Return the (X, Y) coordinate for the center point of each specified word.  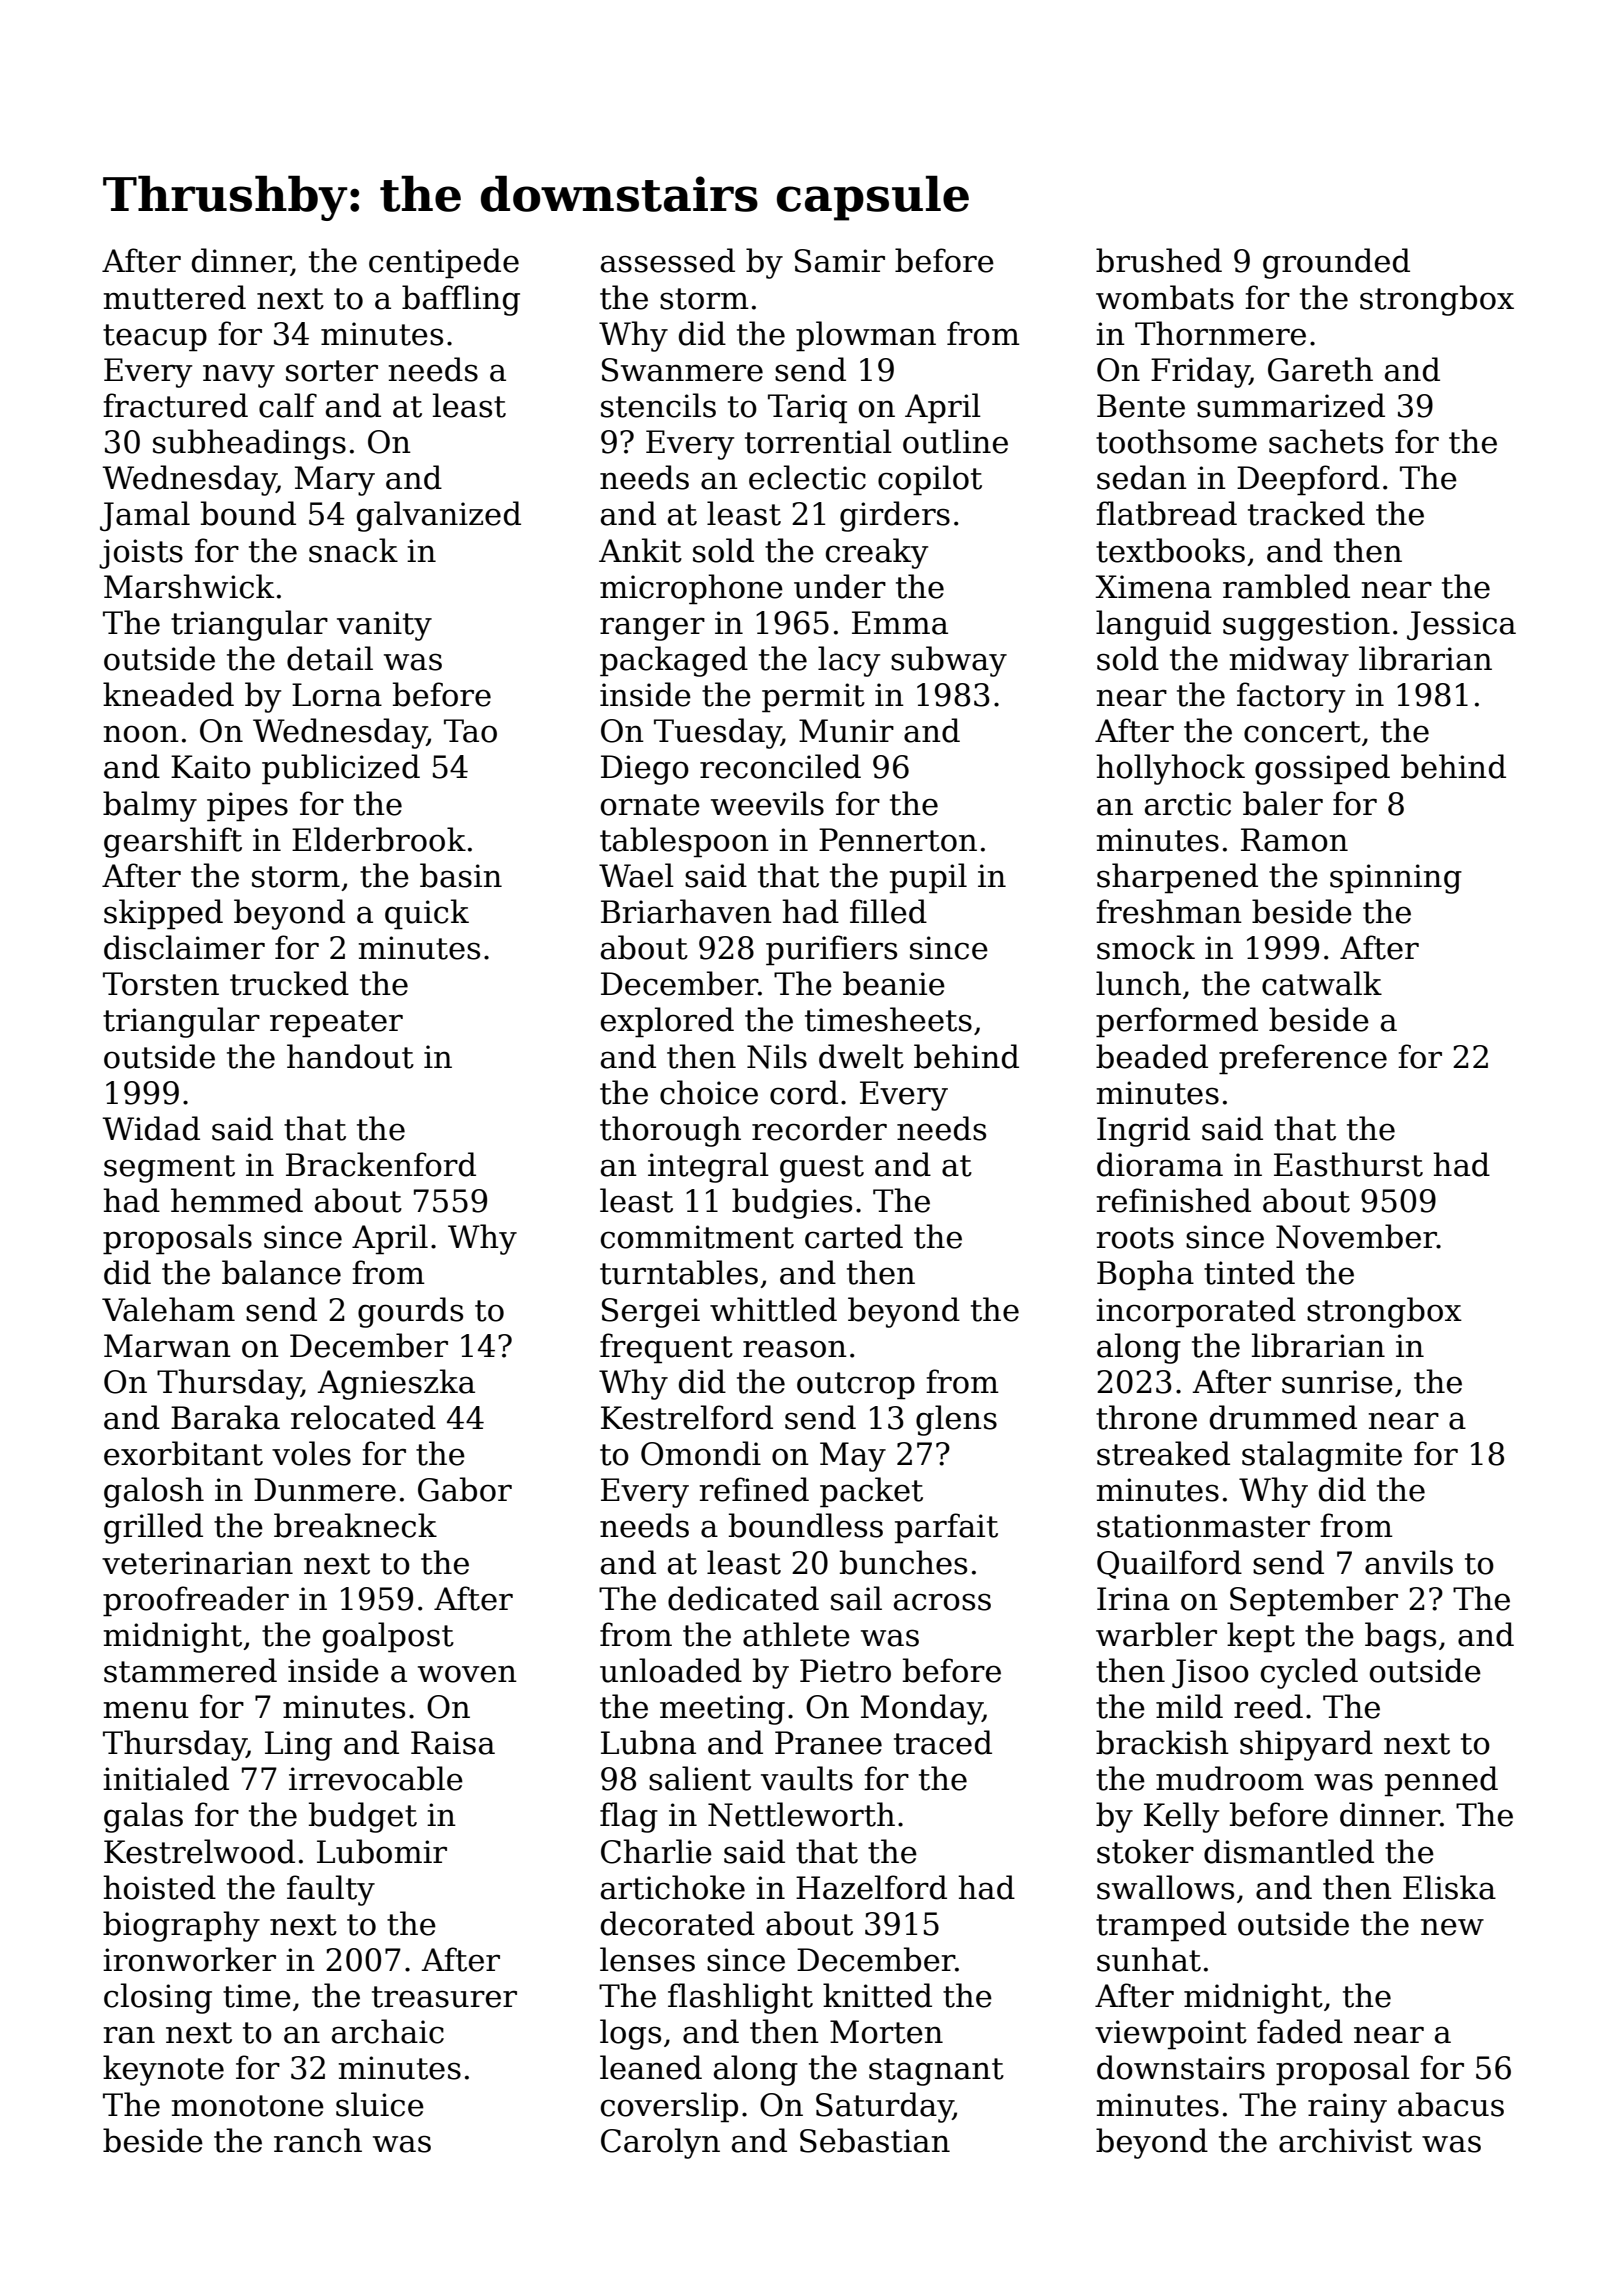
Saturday (884, 2107)
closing (158, 1998)
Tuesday (717, 733)
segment (169, 1169)
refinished (1174, 1200)
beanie (894, 983)
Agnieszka (396, 1384)
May (853, 1457)
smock (1146, 947)
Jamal (145, 516)
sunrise (1337, 1382)
